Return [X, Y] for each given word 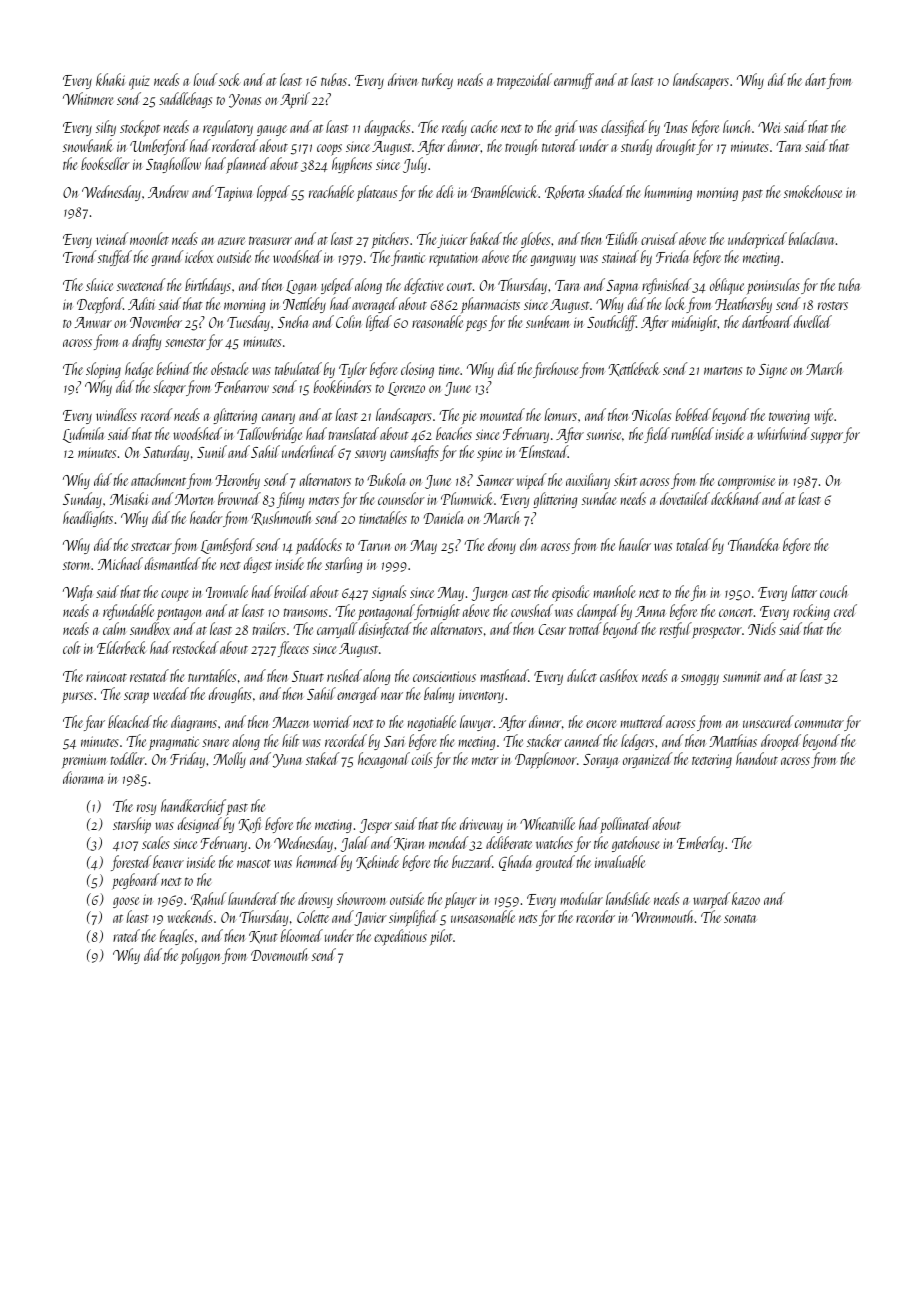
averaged [374, 305]
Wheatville [547, 823]
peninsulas [773, 286]
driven [403, 79]
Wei [769, 127]
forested [131, 863]
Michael [120, 563]
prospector [717, 632]
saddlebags [185, 100]
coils [422, 758]
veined [112, 238]
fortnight [437, 612]
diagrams [194, 723]
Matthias [733, 740]
